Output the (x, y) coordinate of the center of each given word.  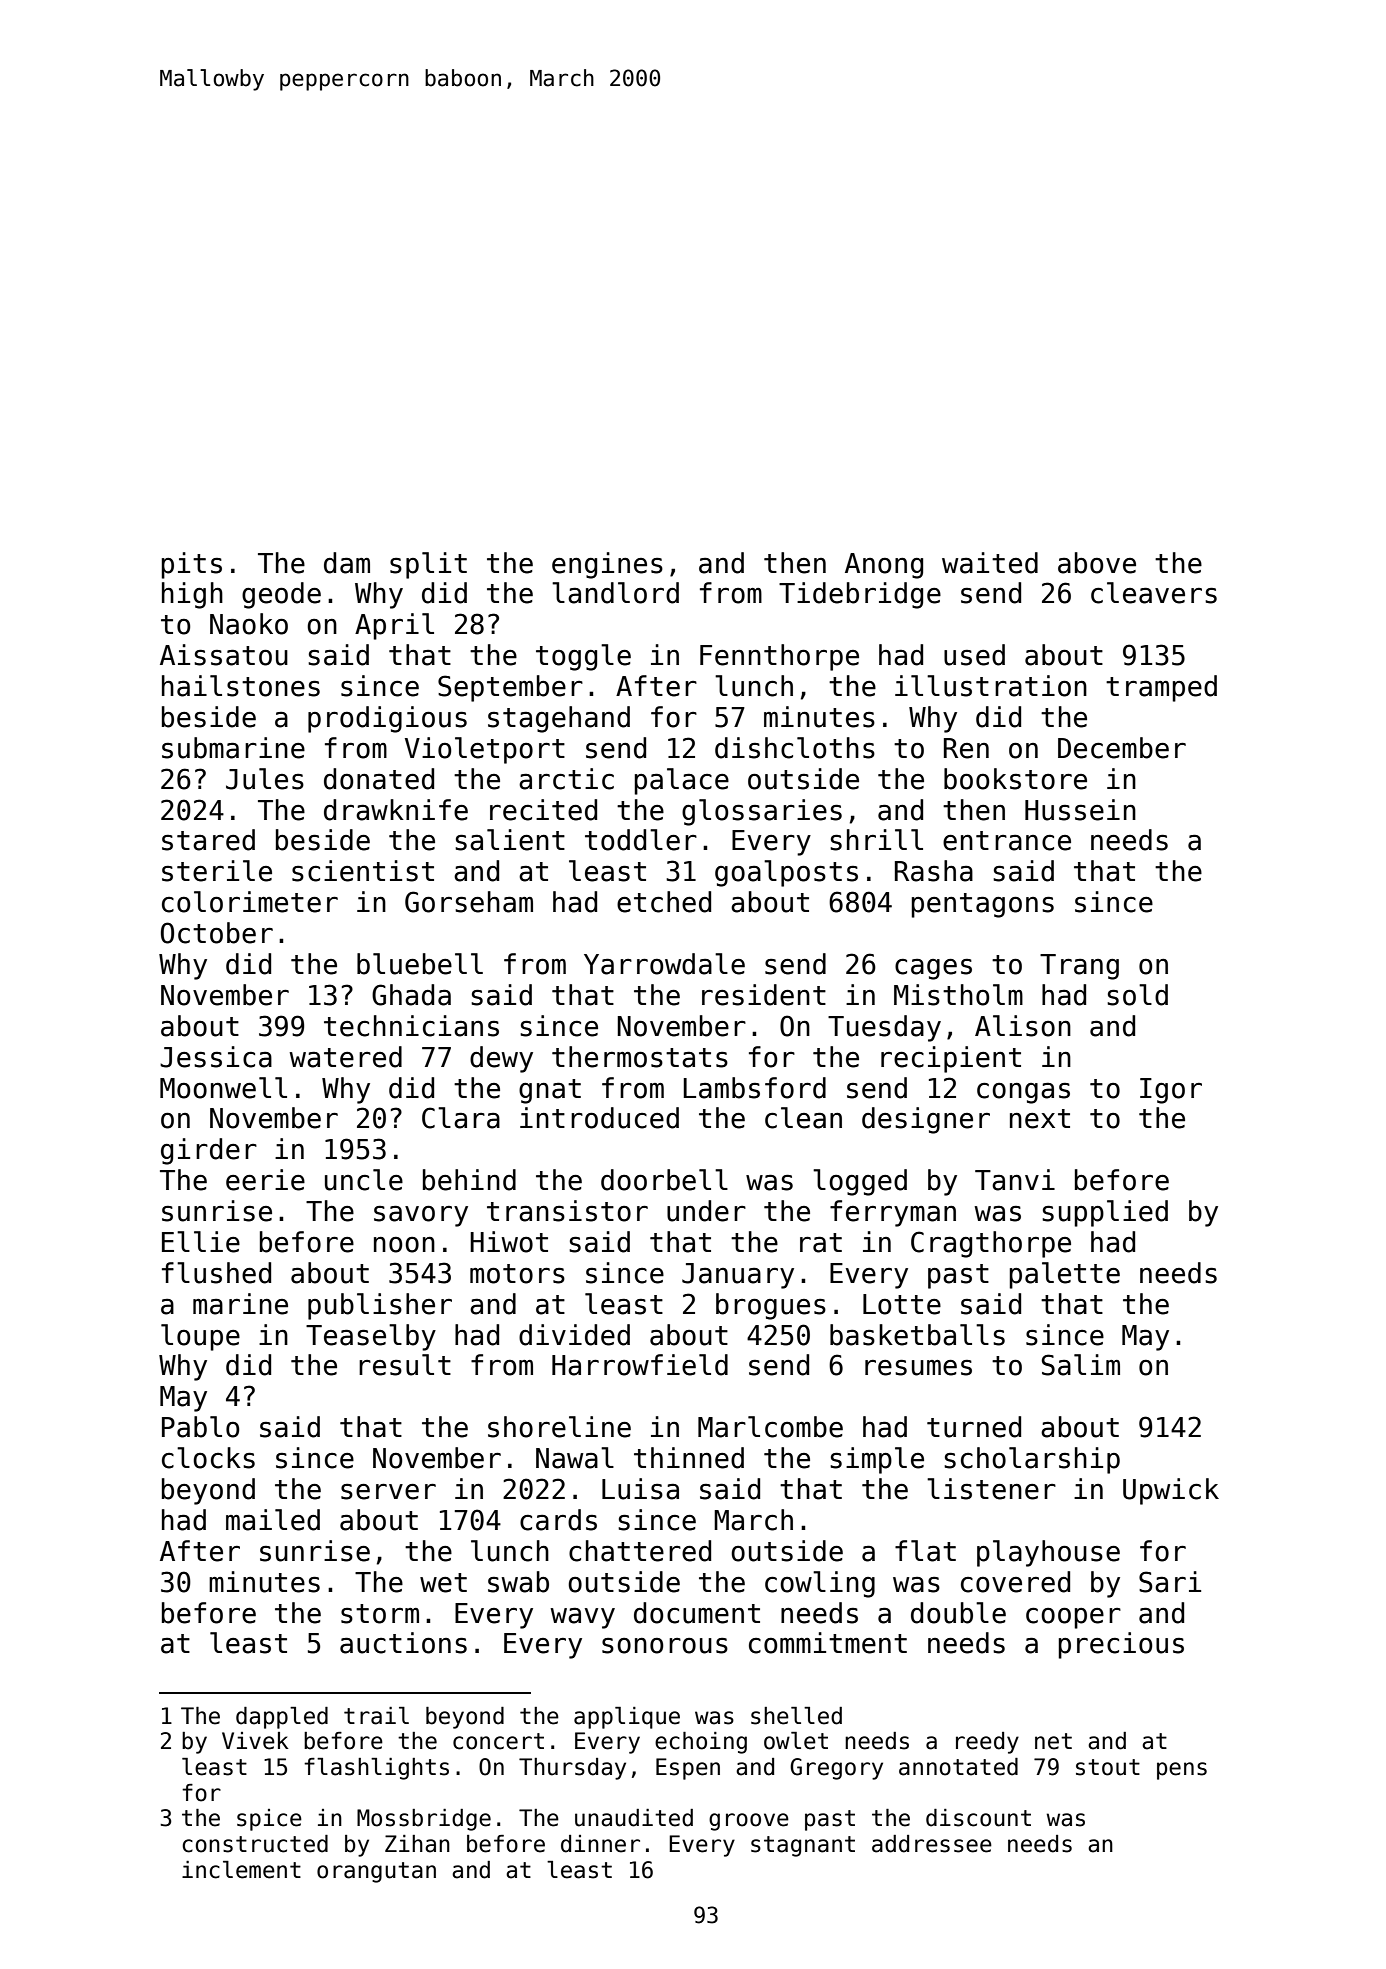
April (394, 626)
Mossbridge (424, 1820)
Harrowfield (640, 1365)
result (405, 1365)
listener (991, 1489)
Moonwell (223, 1088)
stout (1108, 1767)
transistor (567, 1211)
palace (681, 781)
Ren (966, 748)
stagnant (803, 1846)
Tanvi (1015, 1180)
